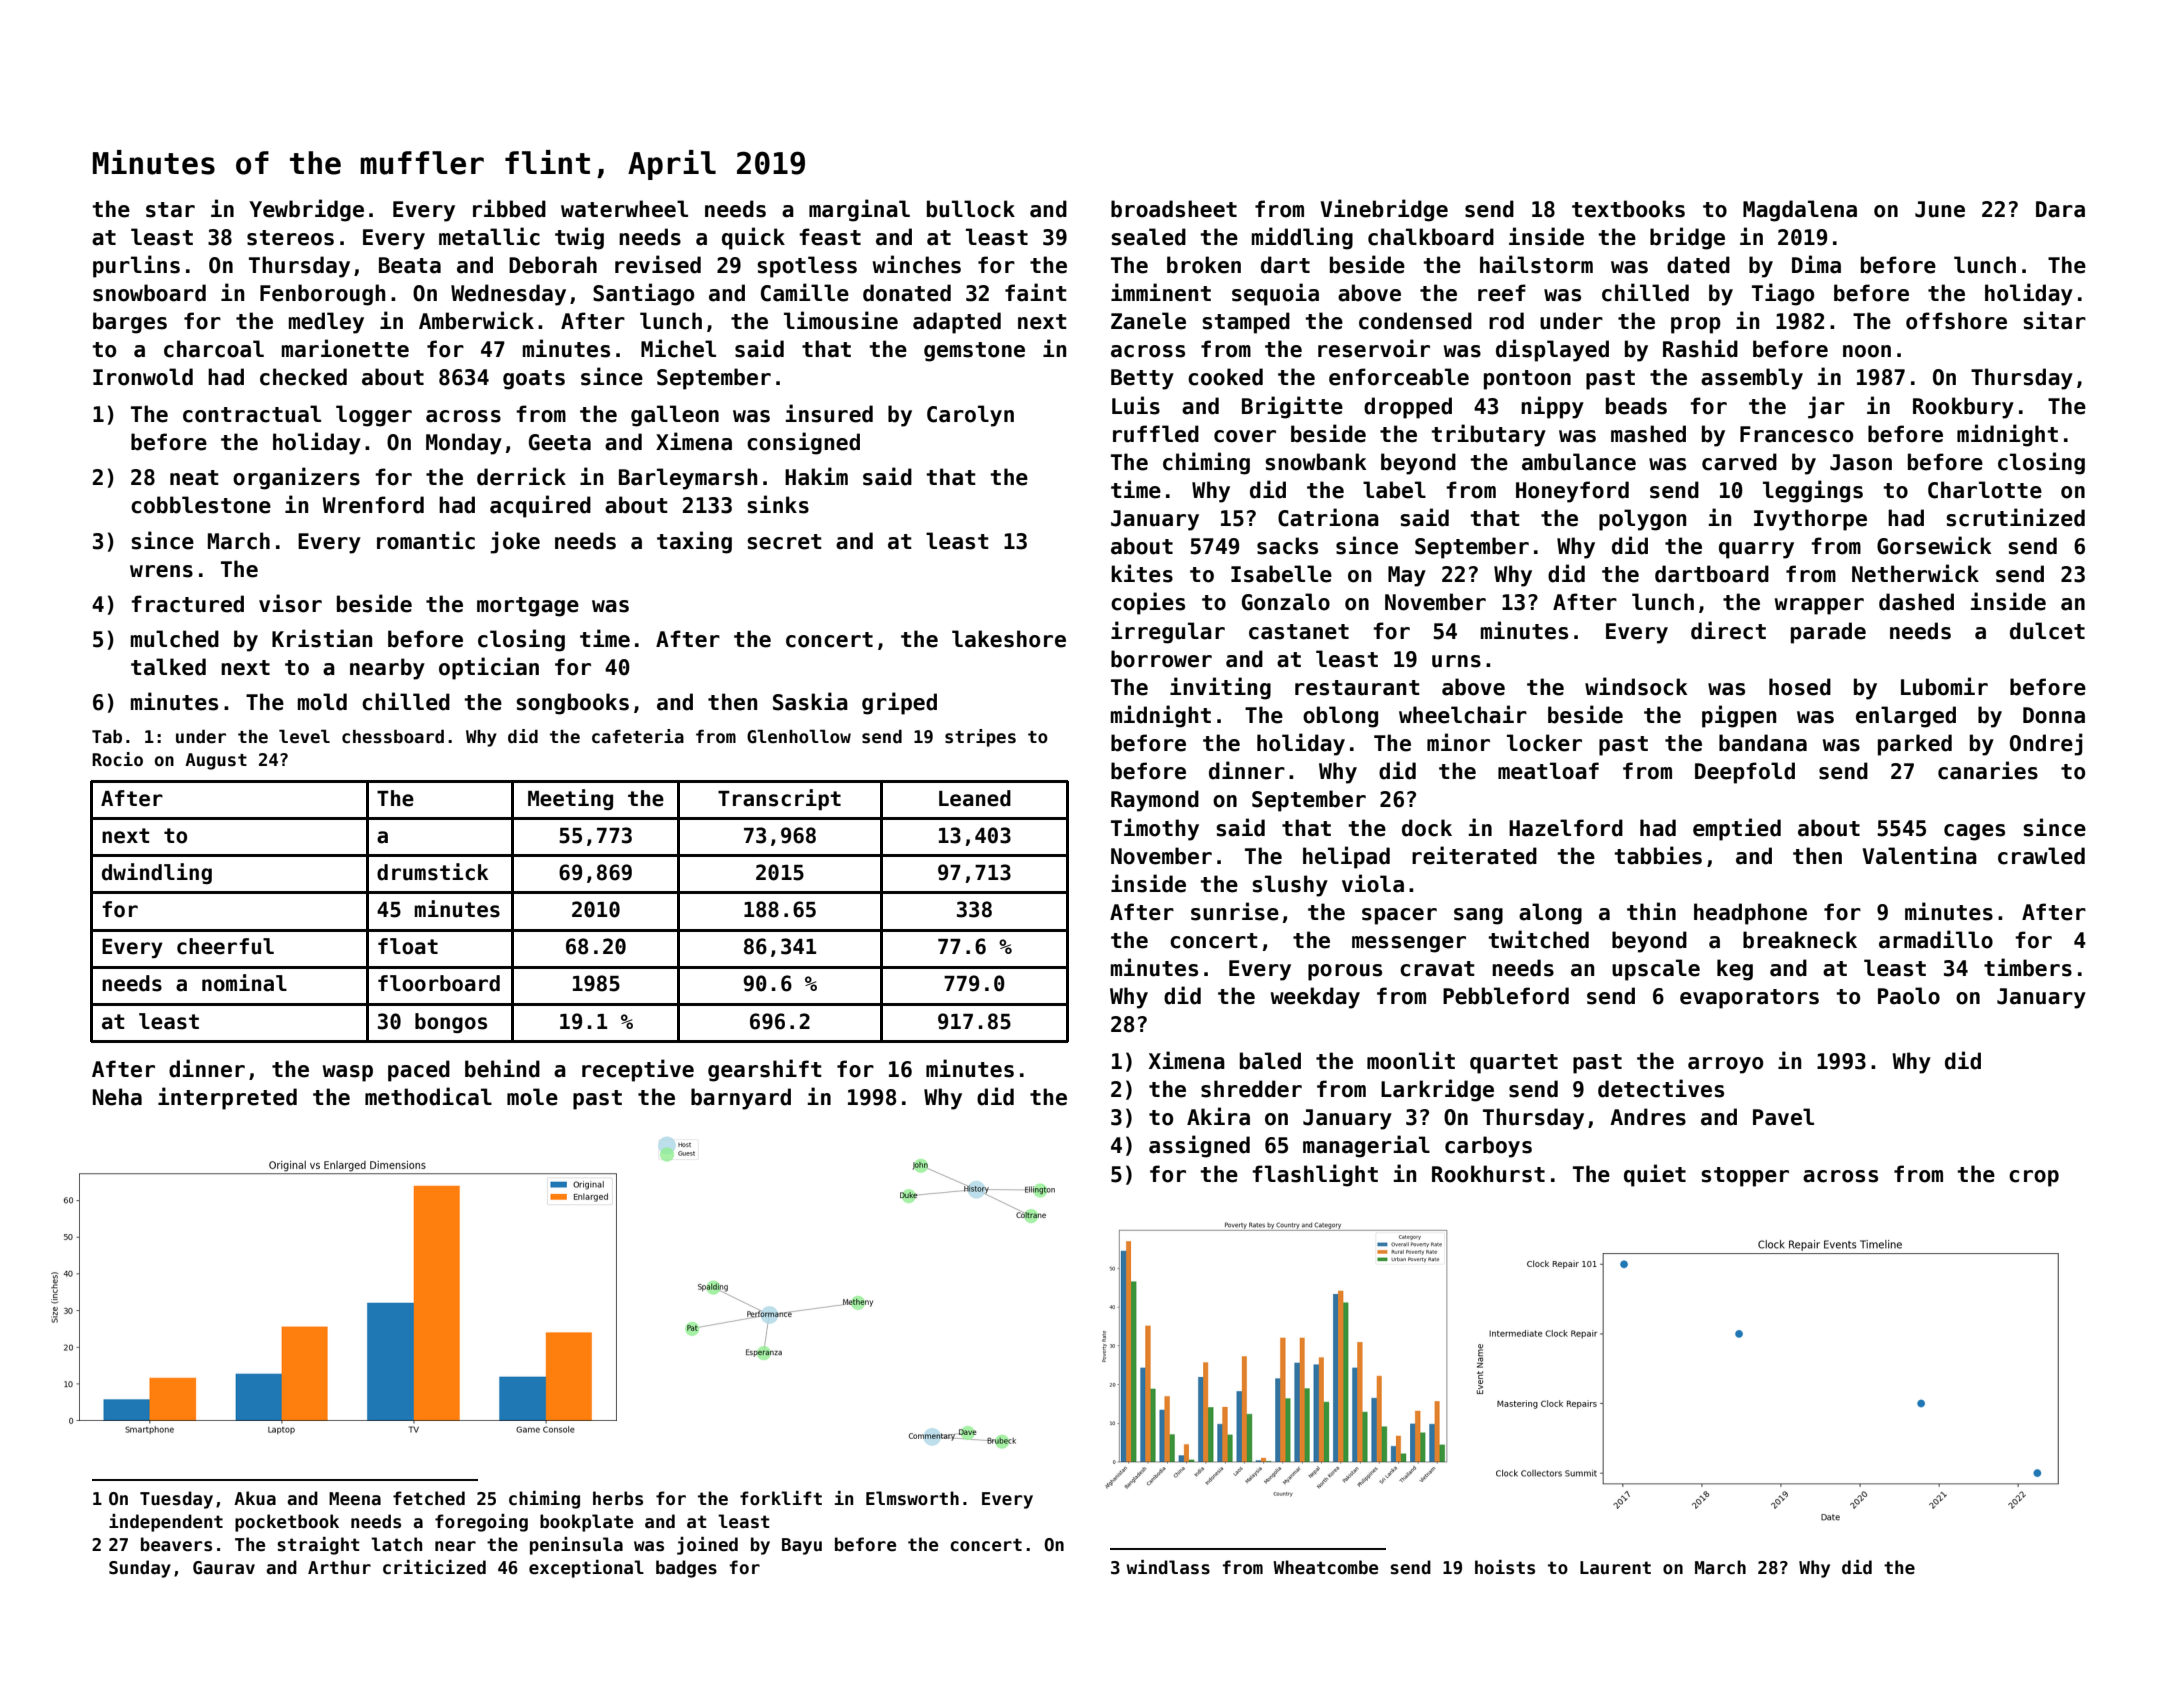 Image resolution: width=2178 pixels, height=1683 pixels. Describe the element at coordinates (1658, 855) in the page. I see `tabbies` at that location.
